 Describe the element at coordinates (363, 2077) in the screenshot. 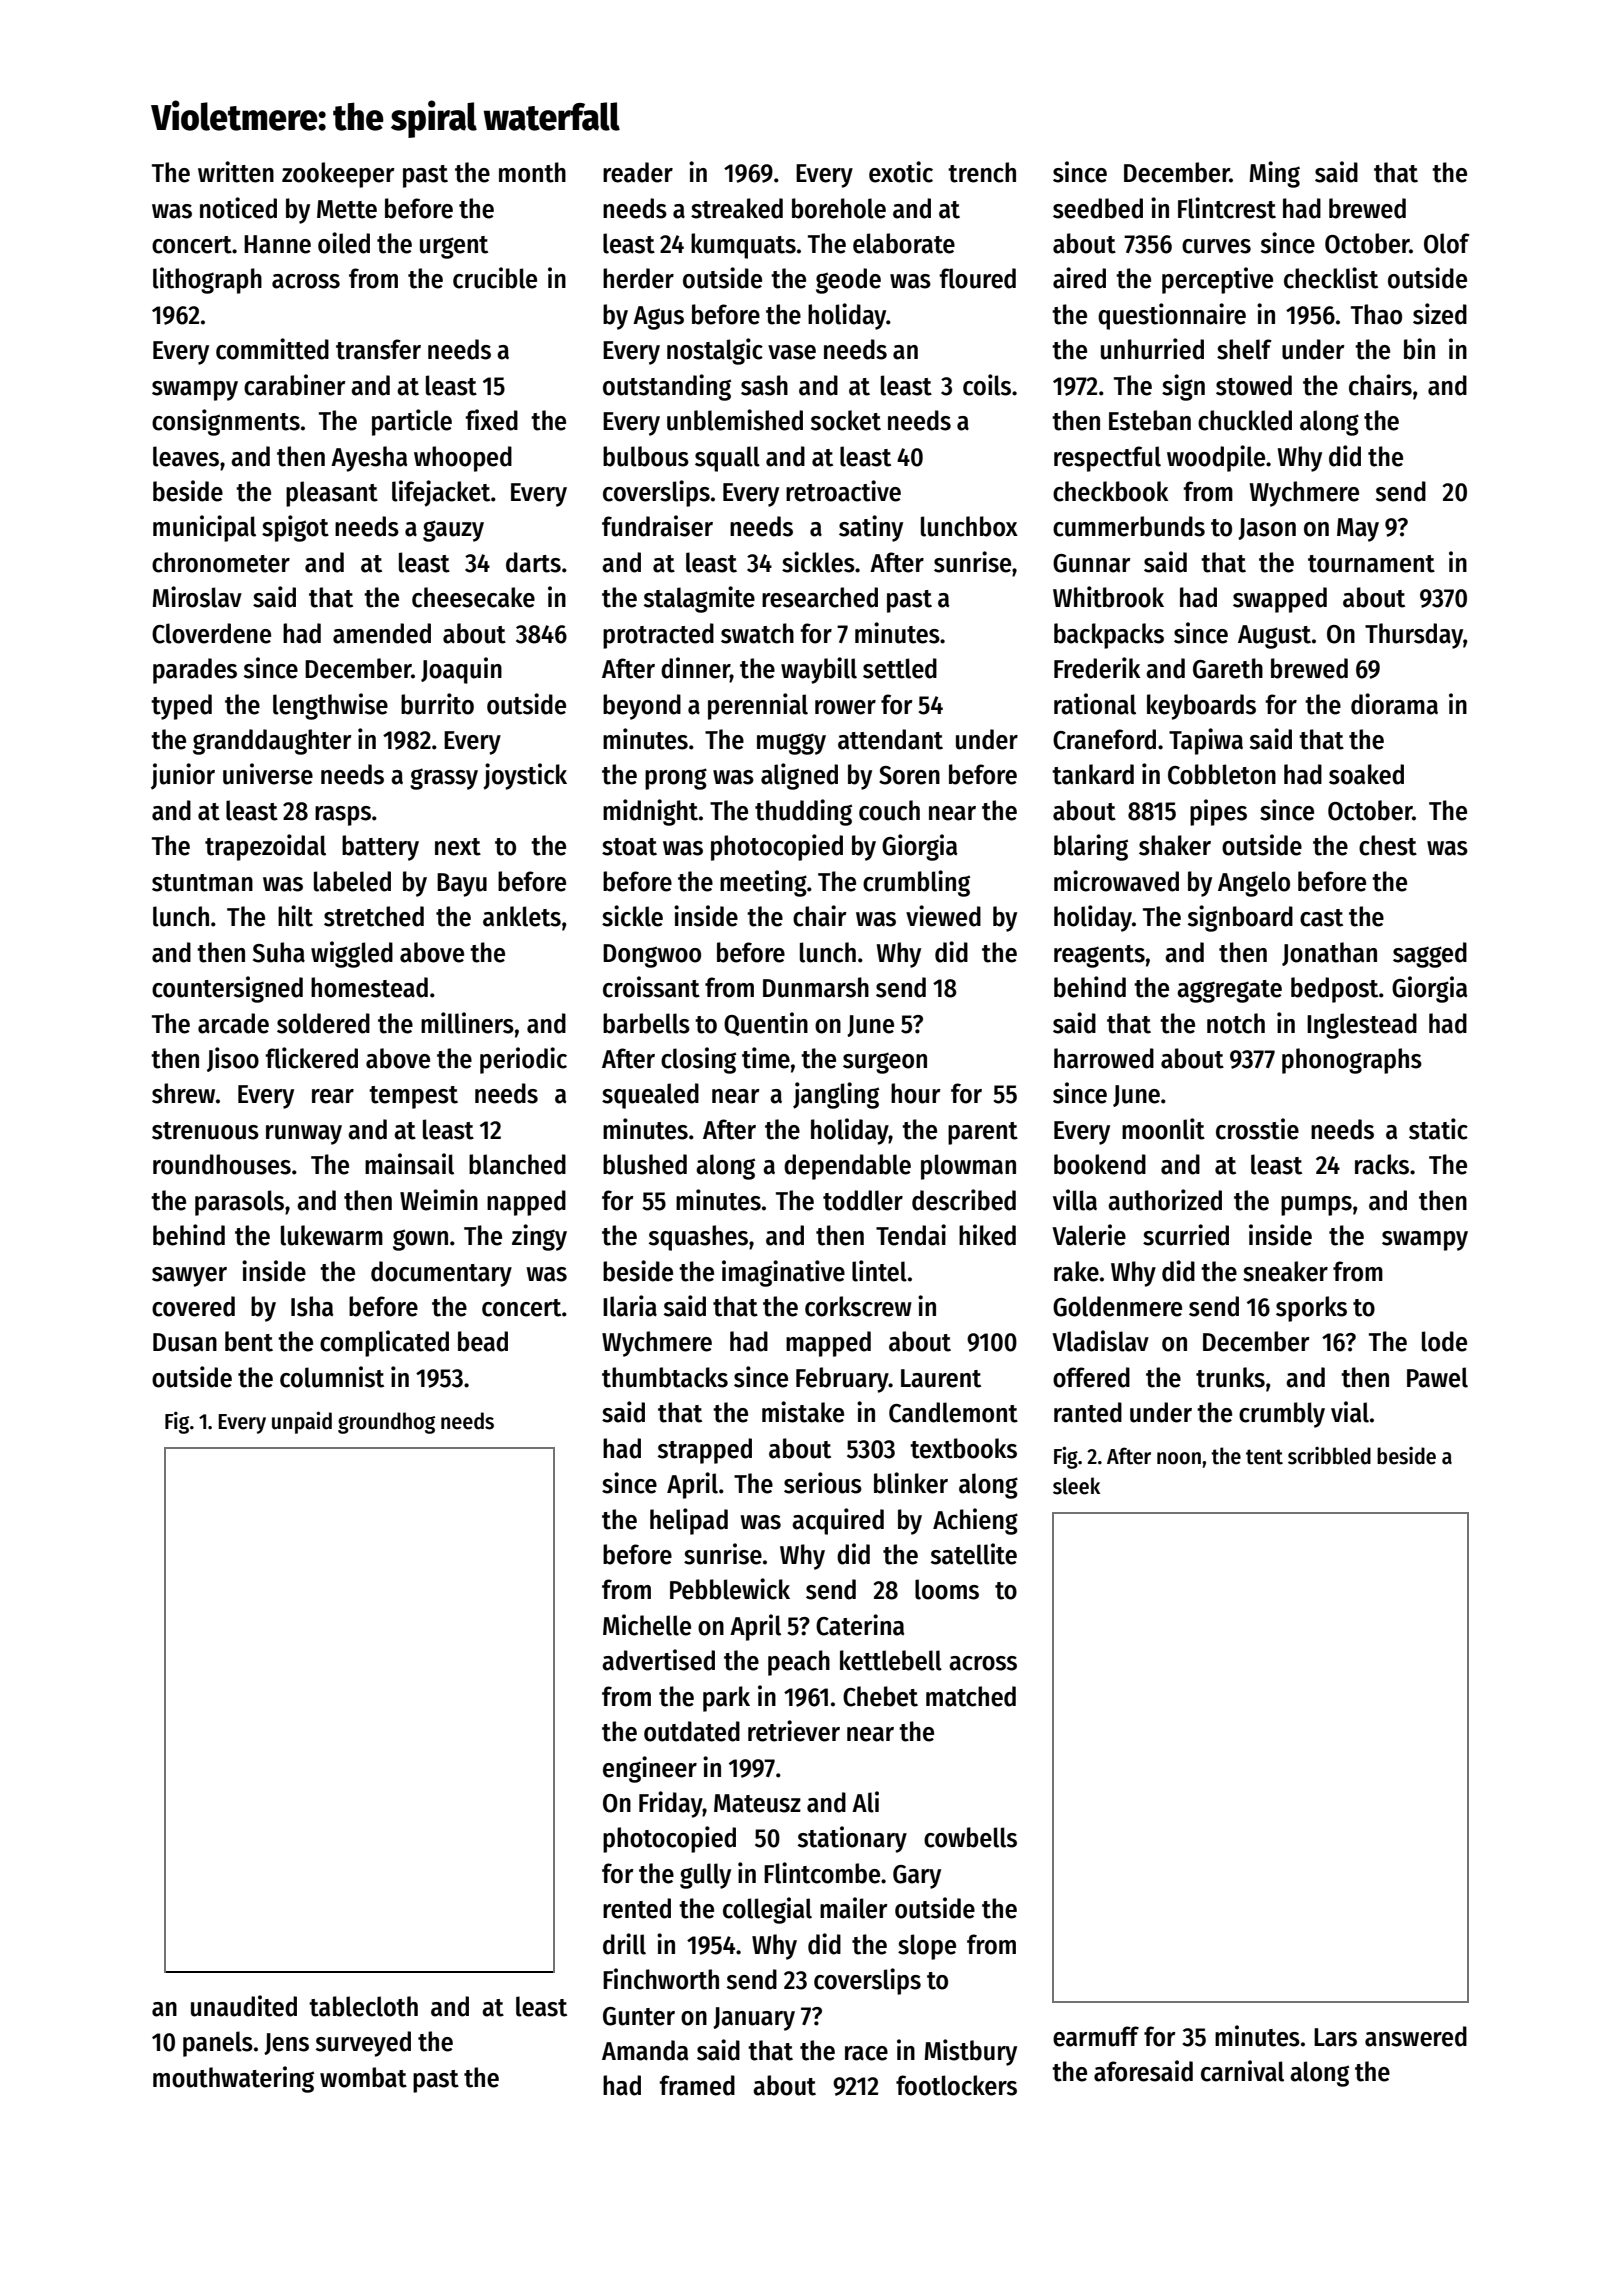

I see `wombat` at that location.
